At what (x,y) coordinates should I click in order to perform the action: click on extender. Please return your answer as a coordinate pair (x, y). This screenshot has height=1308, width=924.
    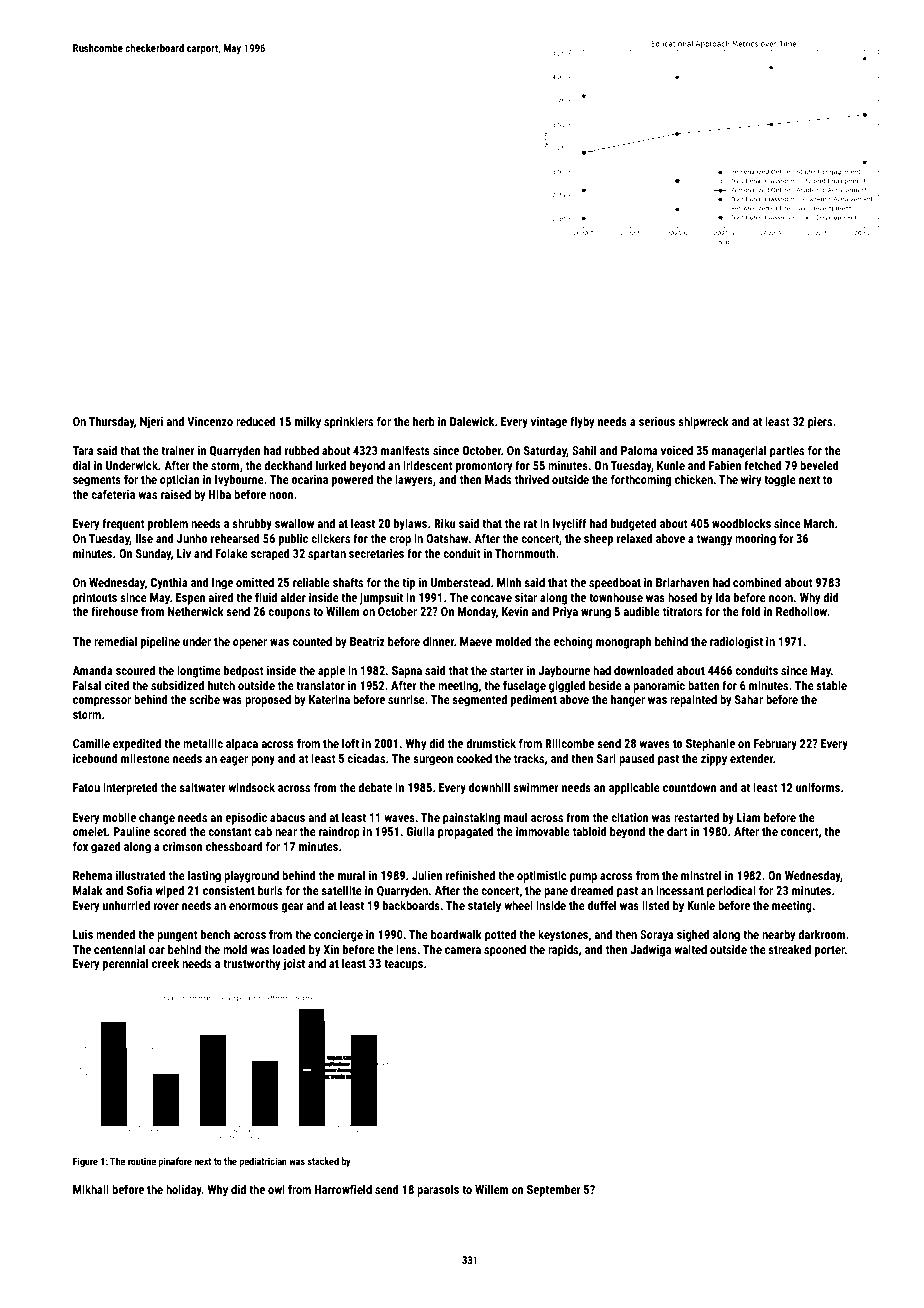
    Looking at the image, I should click on (751, 758).
